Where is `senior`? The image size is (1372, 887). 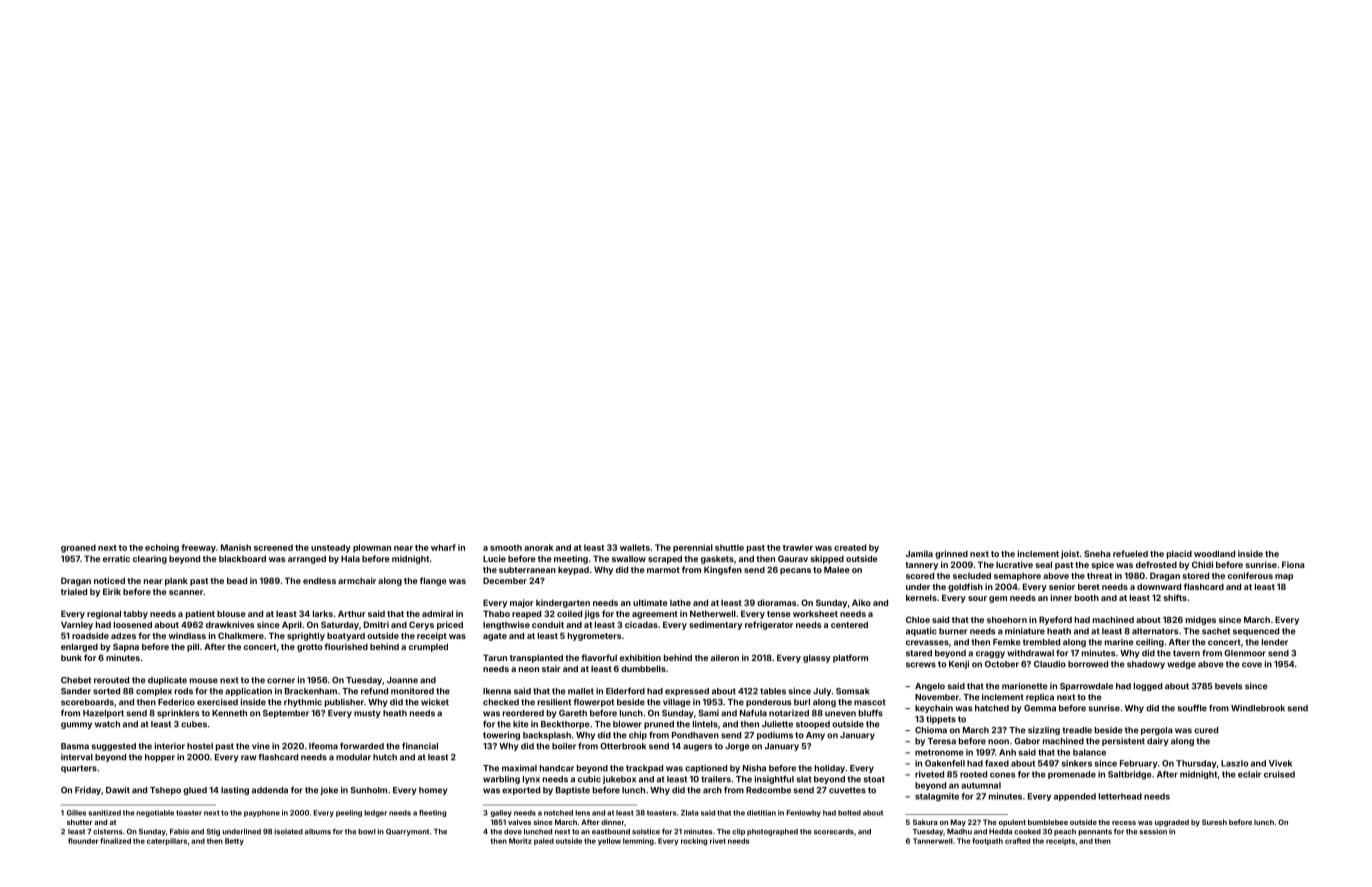
senior is located at coordinates (1062, 586).
